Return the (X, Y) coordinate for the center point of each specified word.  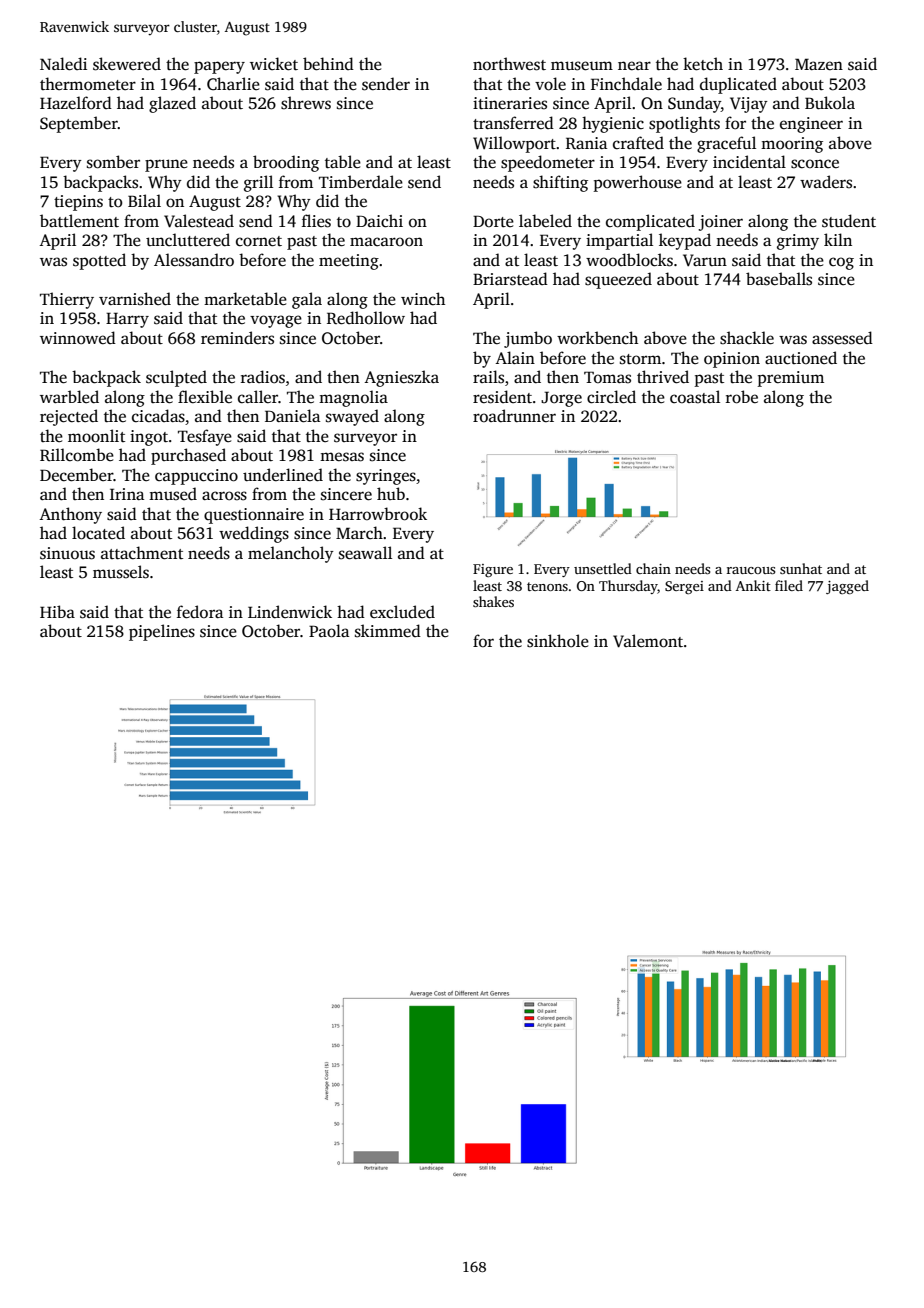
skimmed (388, 631)
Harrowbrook (378, 514)
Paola (329, 631)
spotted (99, 261)
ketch (703, 64)
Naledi (63, 64)
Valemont (648, 641)
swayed (352, 417)
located (98, 533)
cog (841, 263)
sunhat (801, 568)
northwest (509, 64)
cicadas (158, 416)
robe (742, 397)
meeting (349, 262)
